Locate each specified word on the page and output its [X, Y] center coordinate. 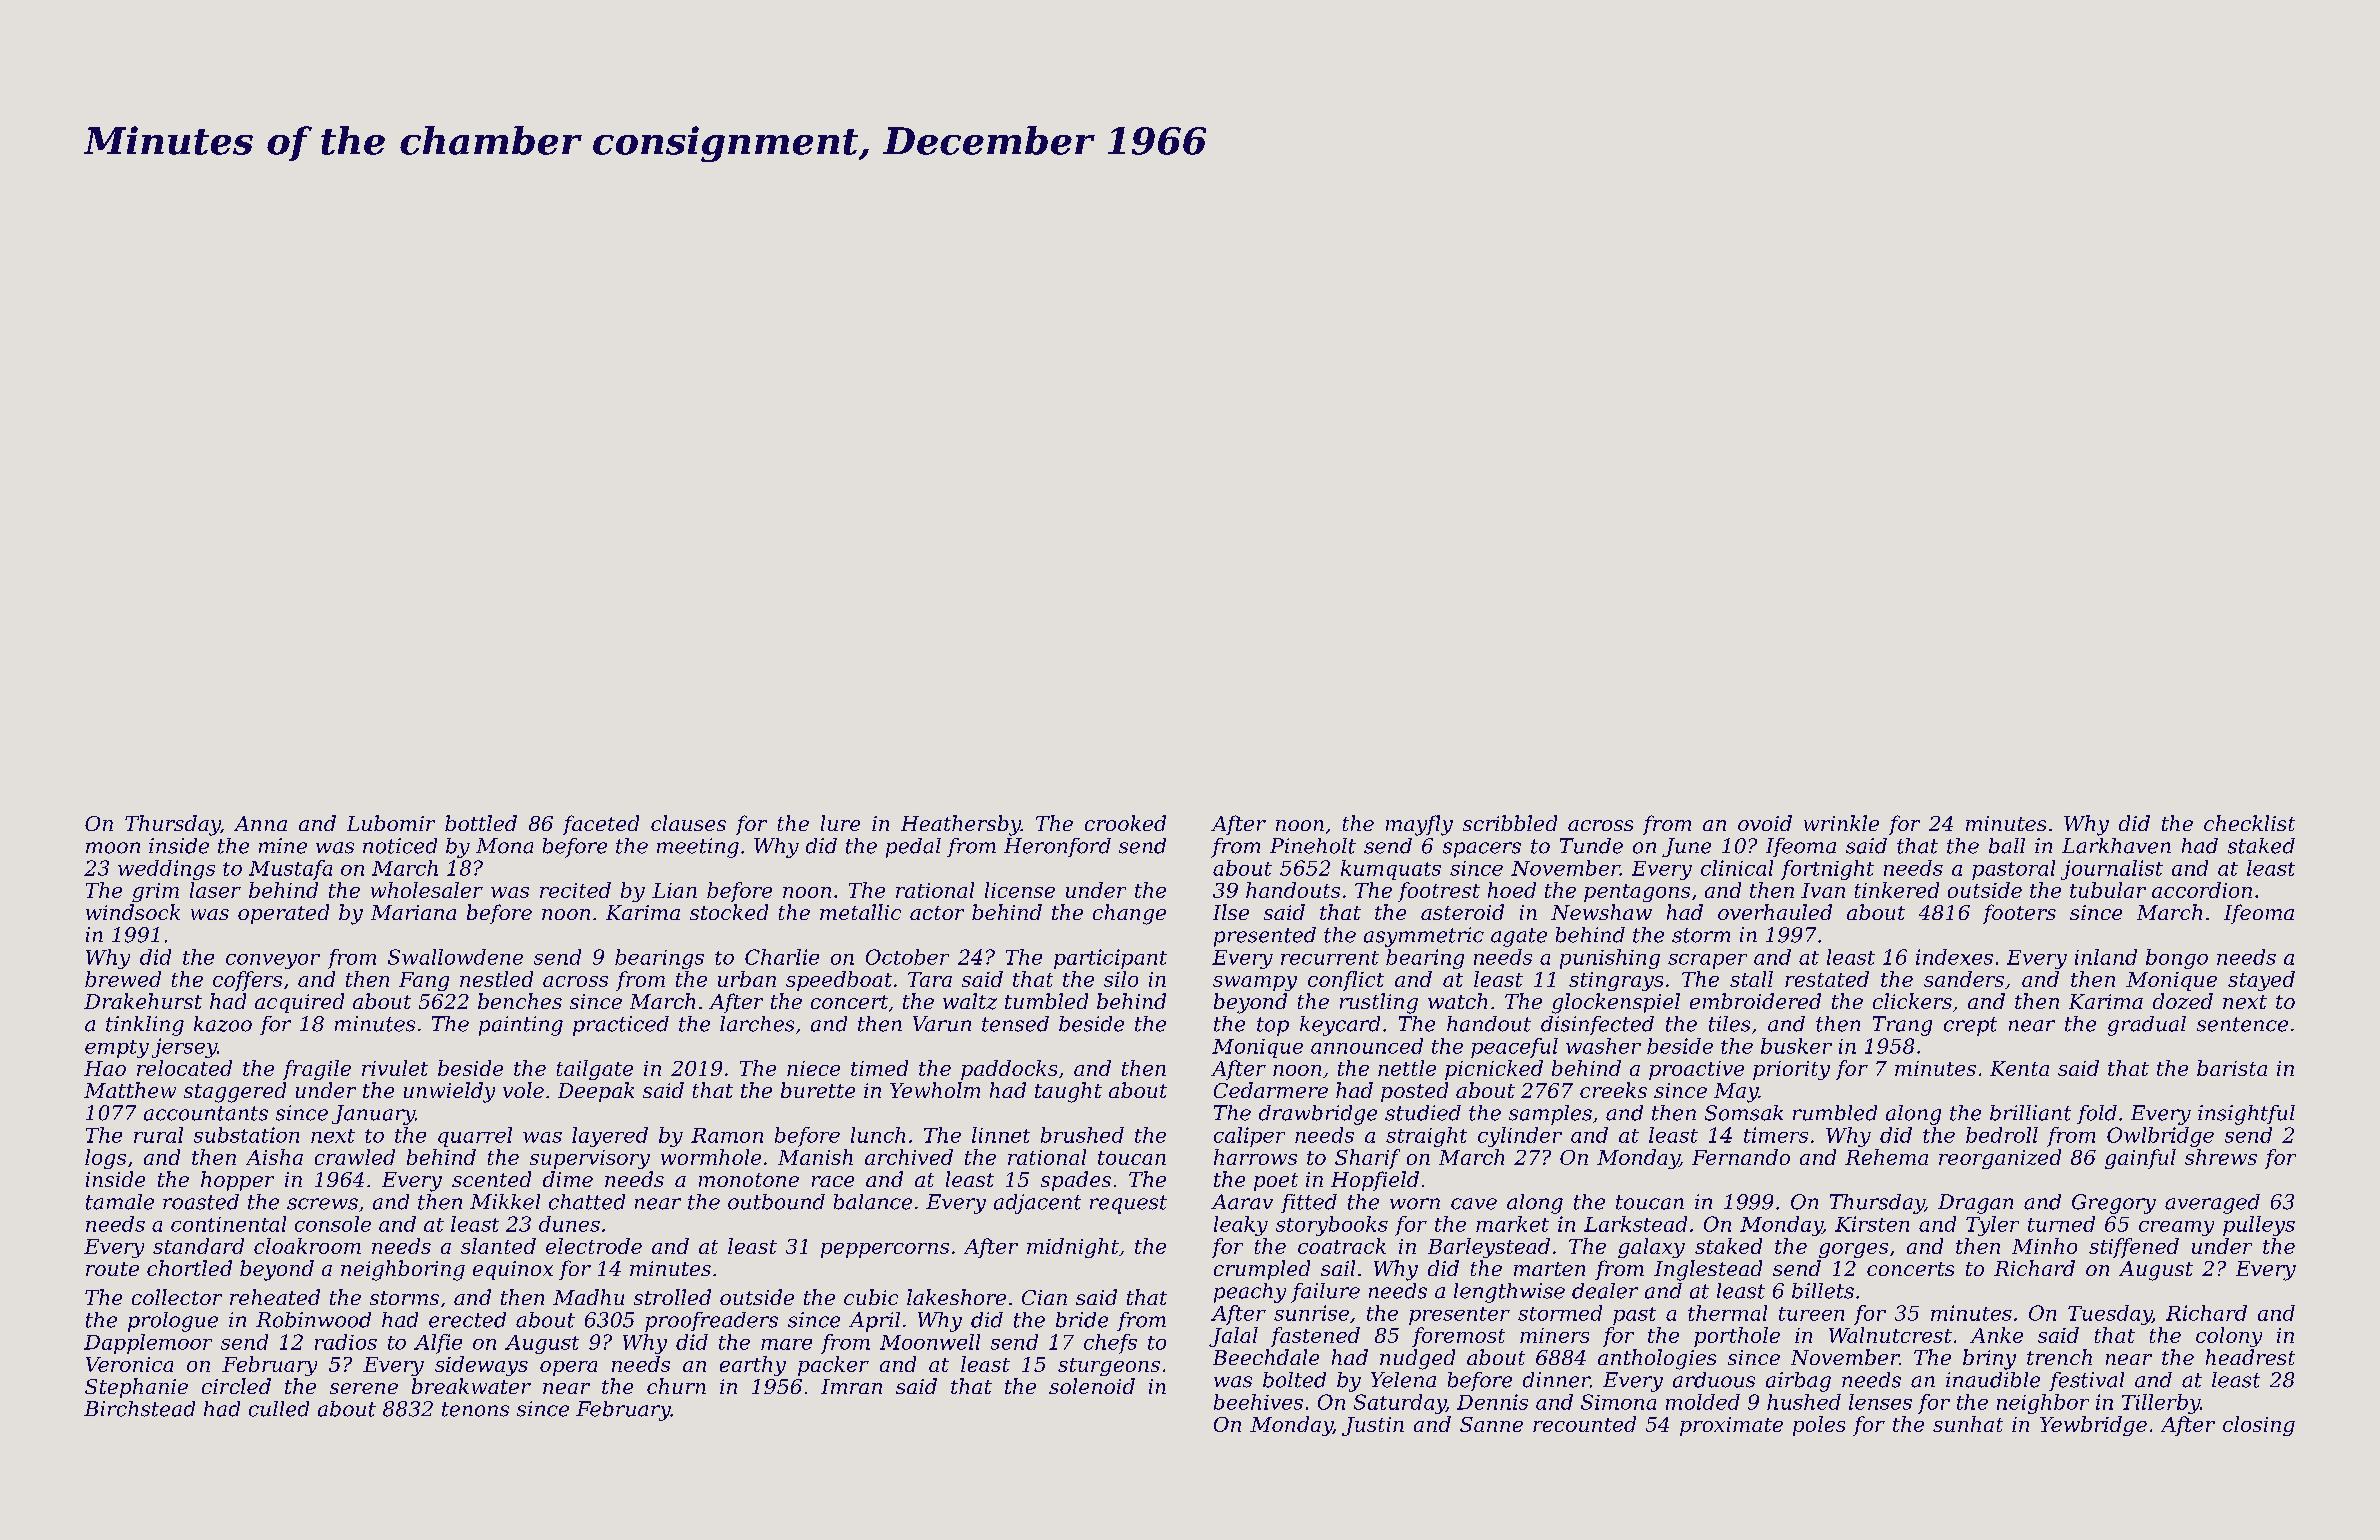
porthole [1737, 1337]
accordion [2202, 890]
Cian [1044, 1297]
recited [575, 890]
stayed [2261, 981]
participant [1110, 959]
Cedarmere [1271, 1090]
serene [364, 1388]
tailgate [595, 1070]
